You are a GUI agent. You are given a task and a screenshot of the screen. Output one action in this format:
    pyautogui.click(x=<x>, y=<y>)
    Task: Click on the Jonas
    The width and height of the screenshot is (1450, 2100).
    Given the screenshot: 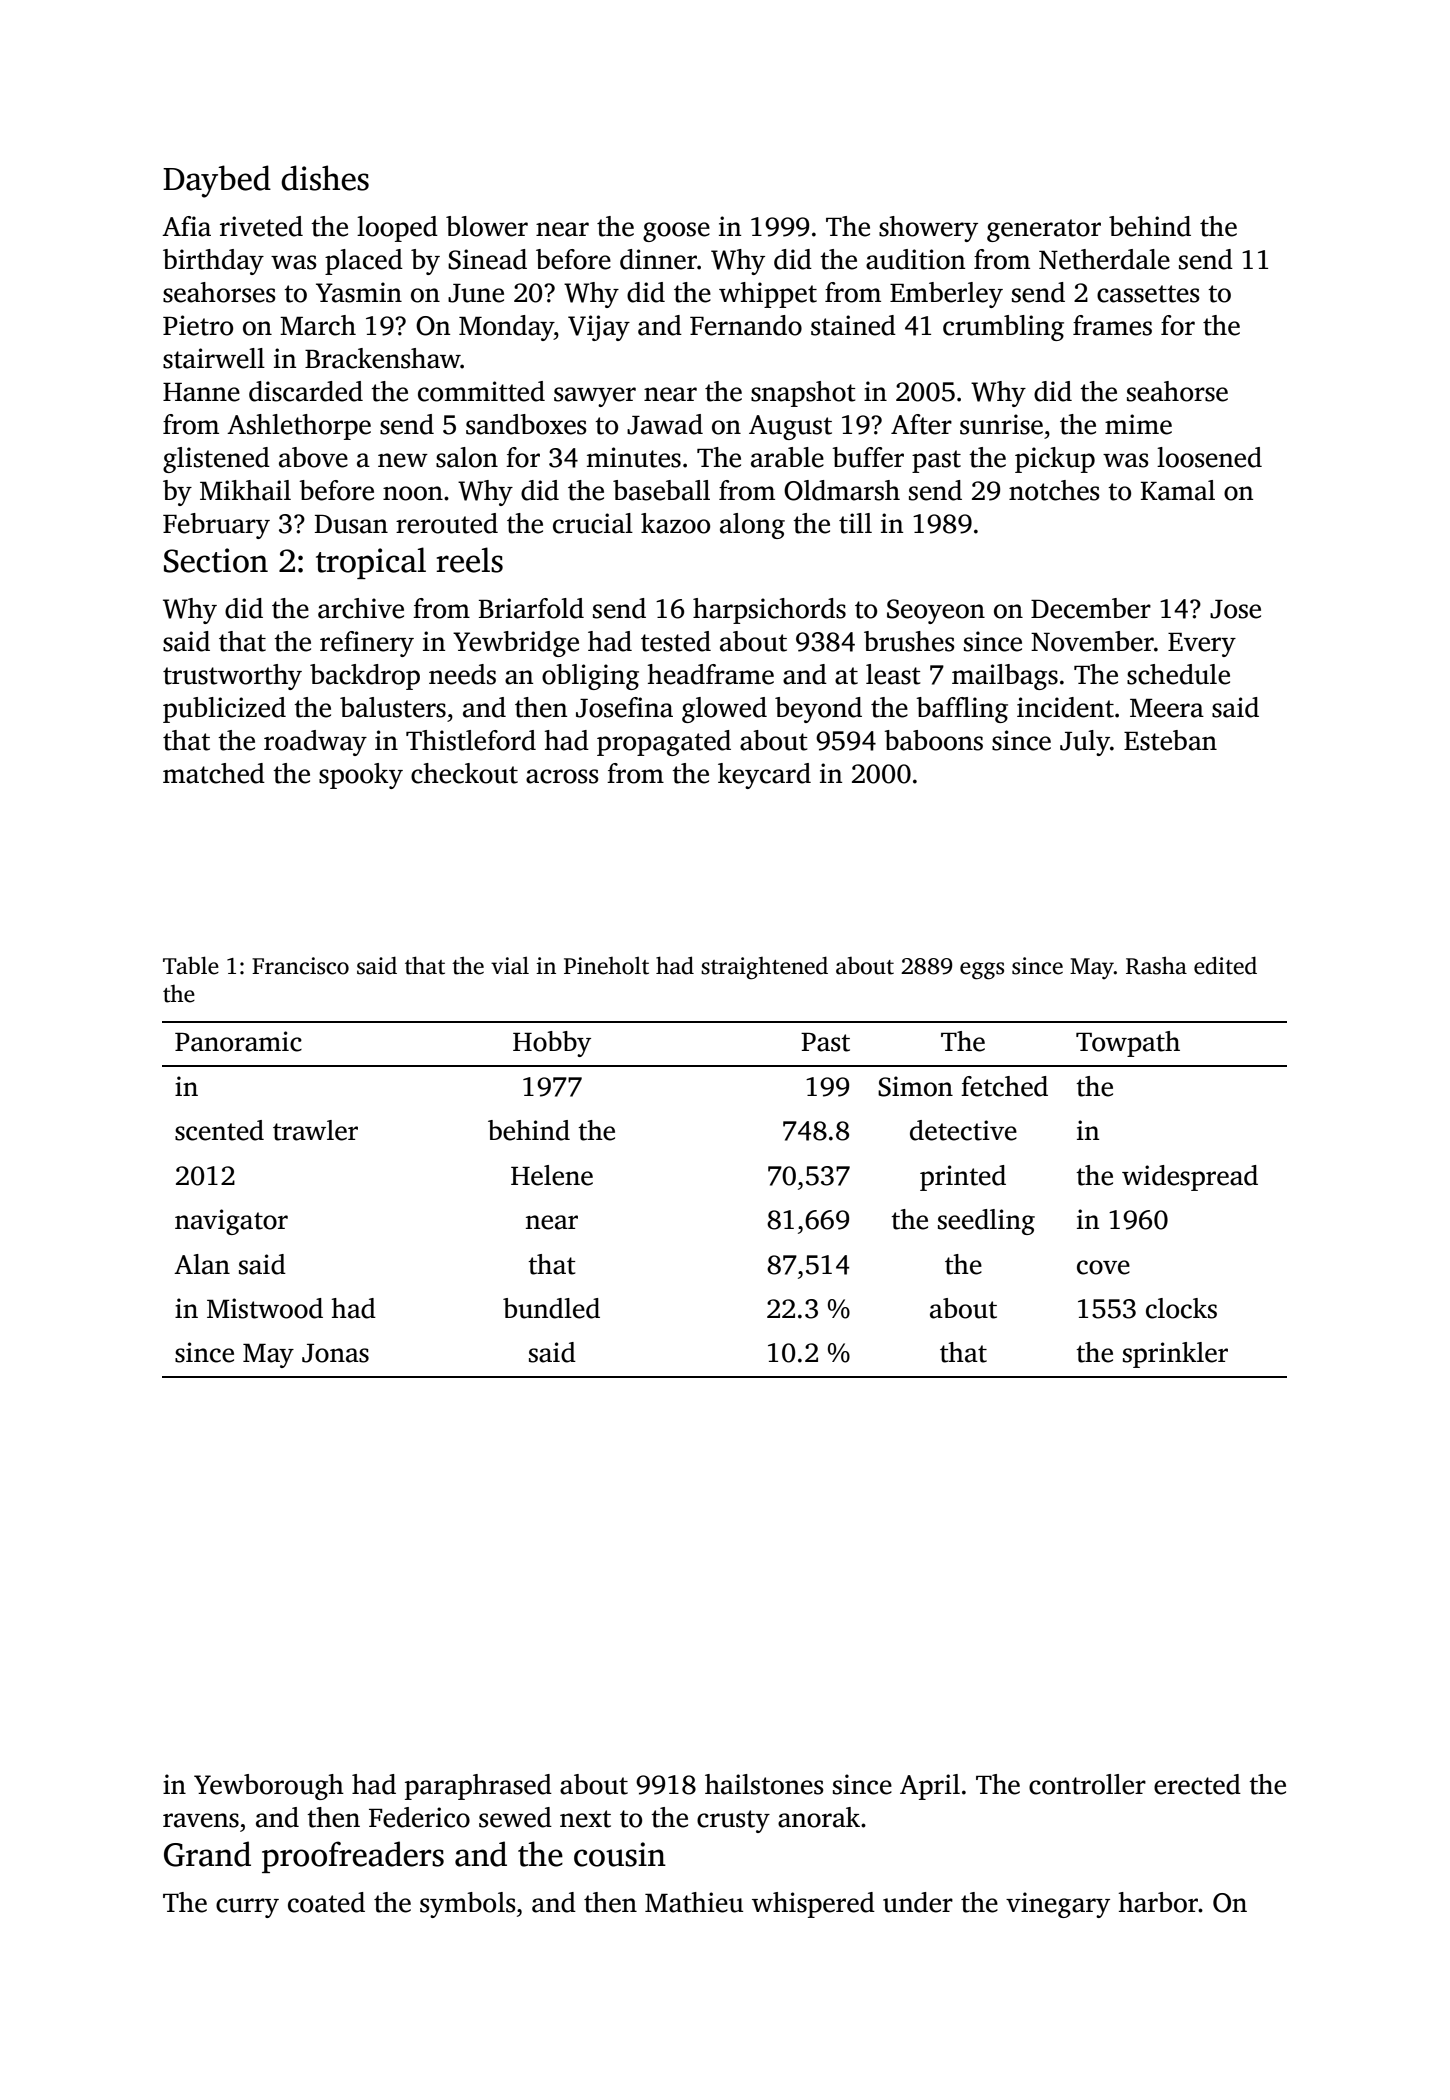 What is the action you would take?
    pyautogui.click(x=335, y=1353)
